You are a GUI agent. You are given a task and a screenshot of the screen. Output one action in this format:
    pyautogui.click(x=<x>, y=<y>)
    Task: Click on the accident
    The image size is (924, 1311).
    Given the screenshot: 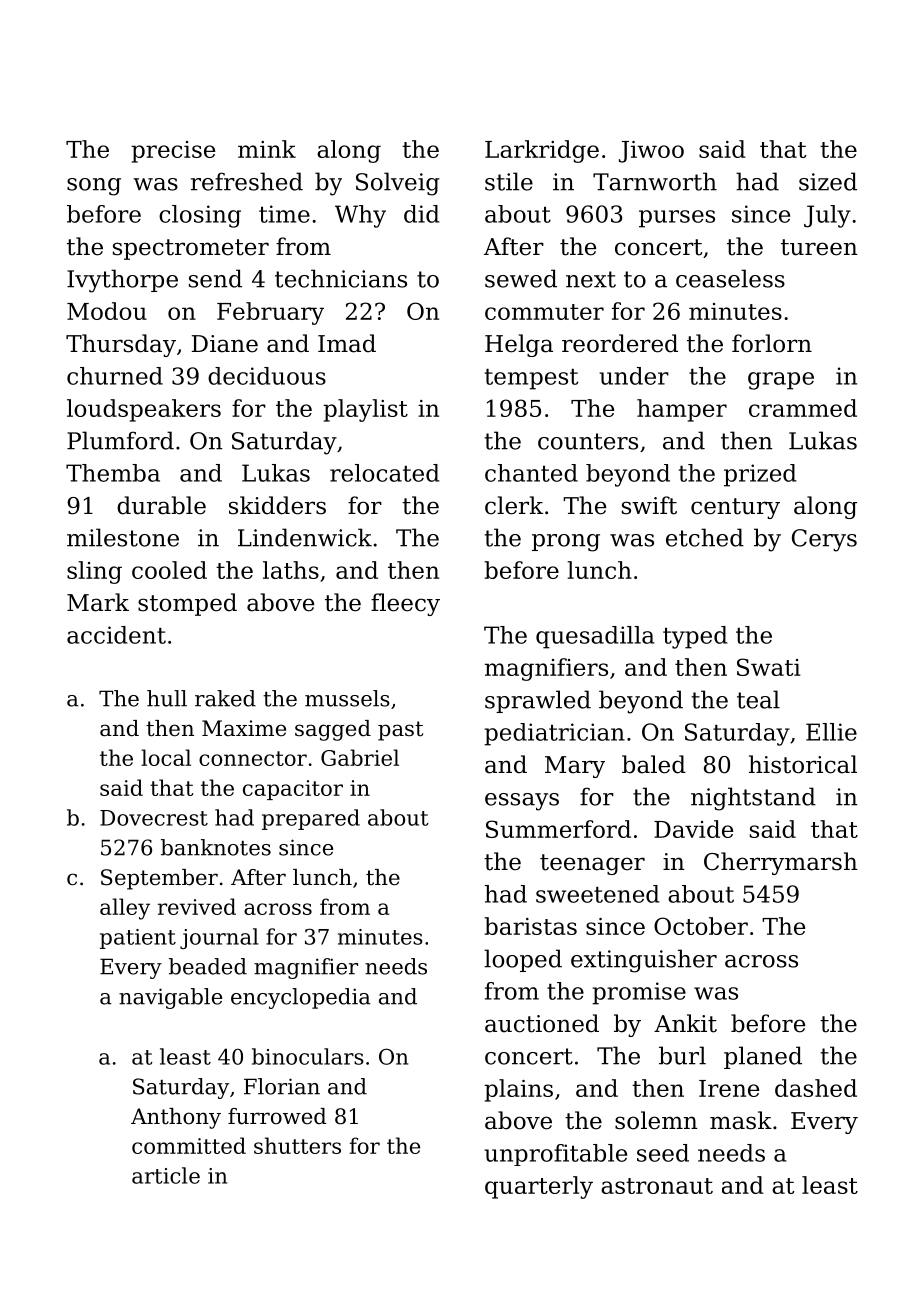 What is the action you would take?
    pyautogui.click(x=116, y=635)
